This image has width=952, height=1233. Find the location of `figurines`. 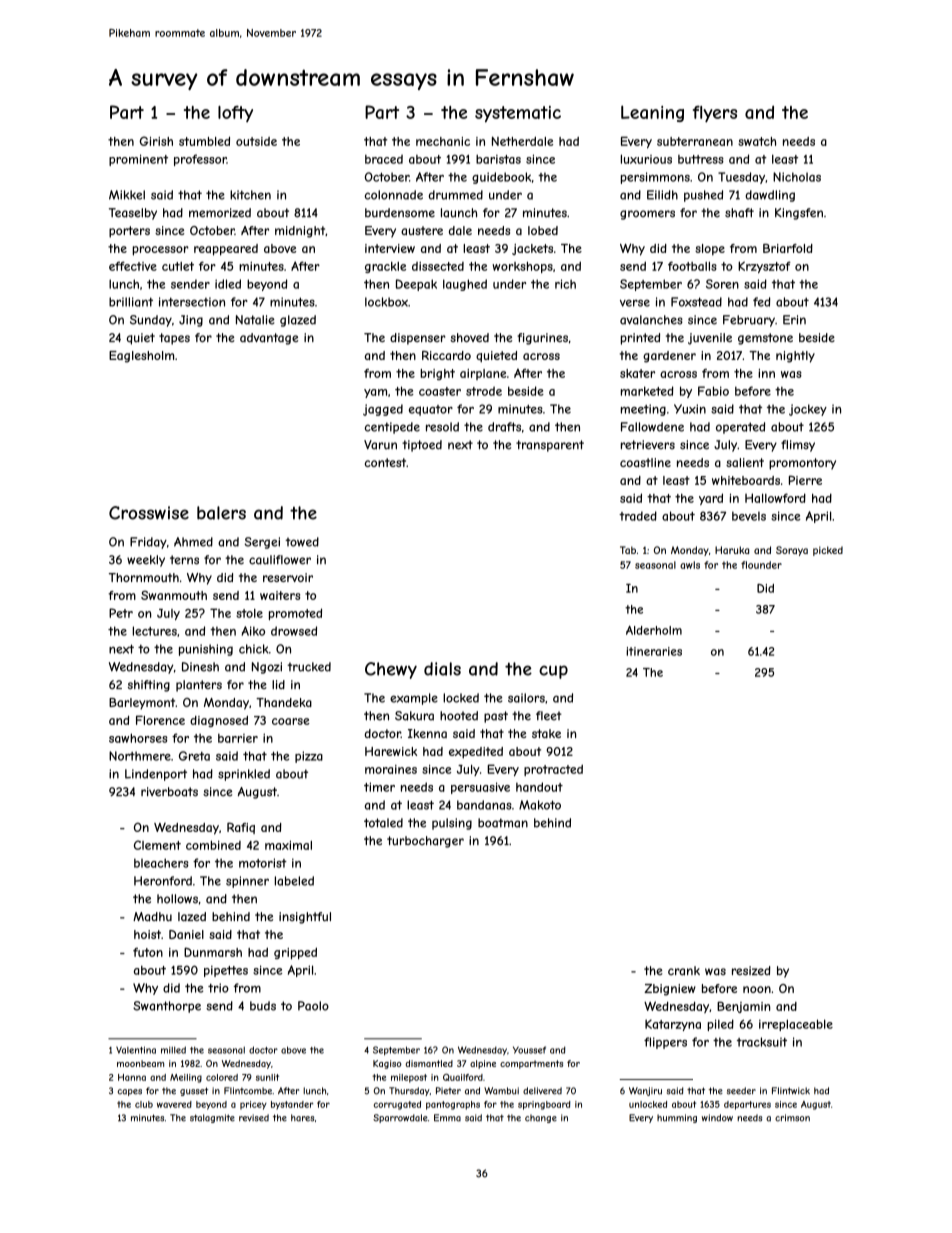

figurines is located at coordinates (542, 339).
